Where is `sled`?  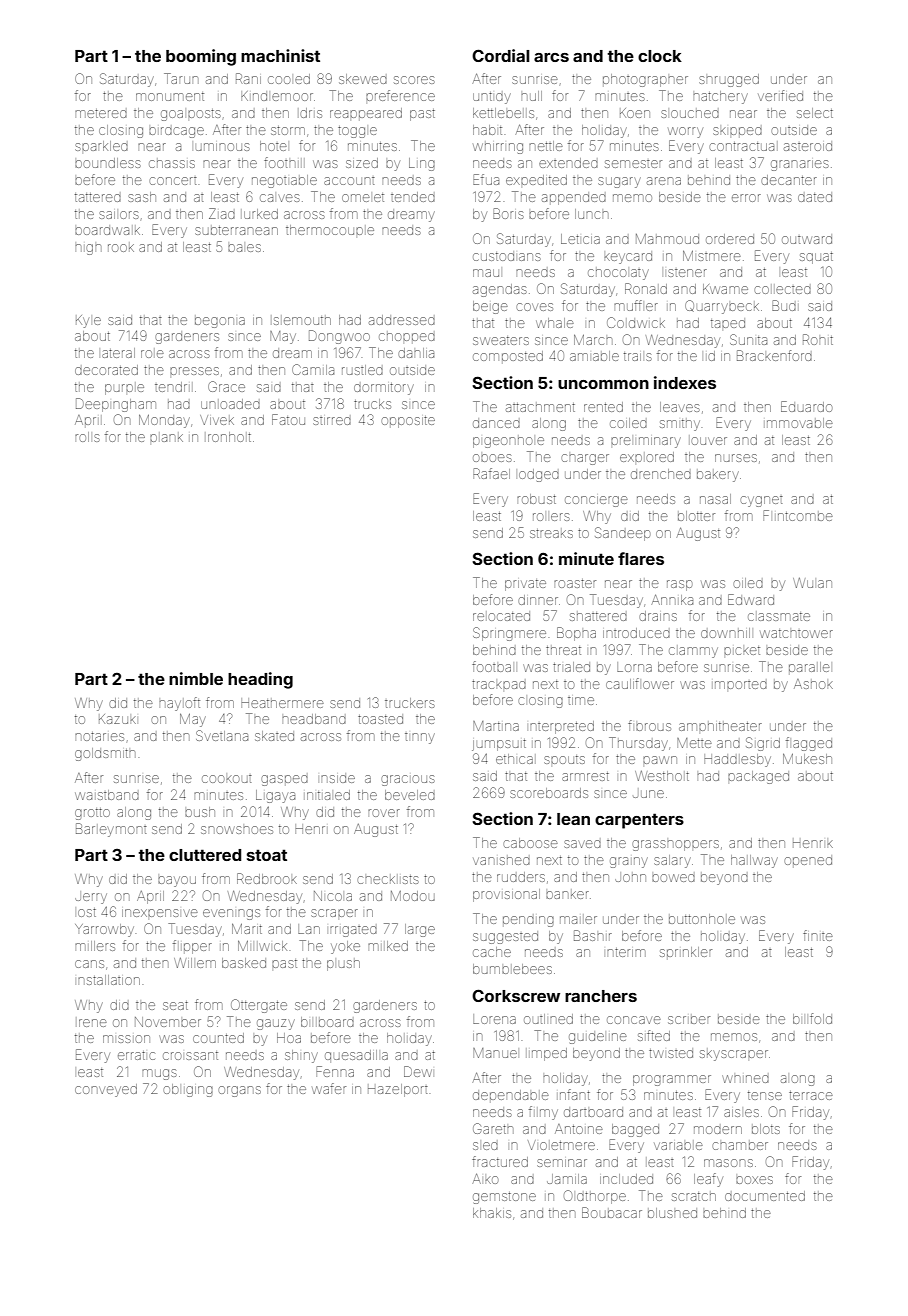
sled is located at coordinates (485, 1146).
